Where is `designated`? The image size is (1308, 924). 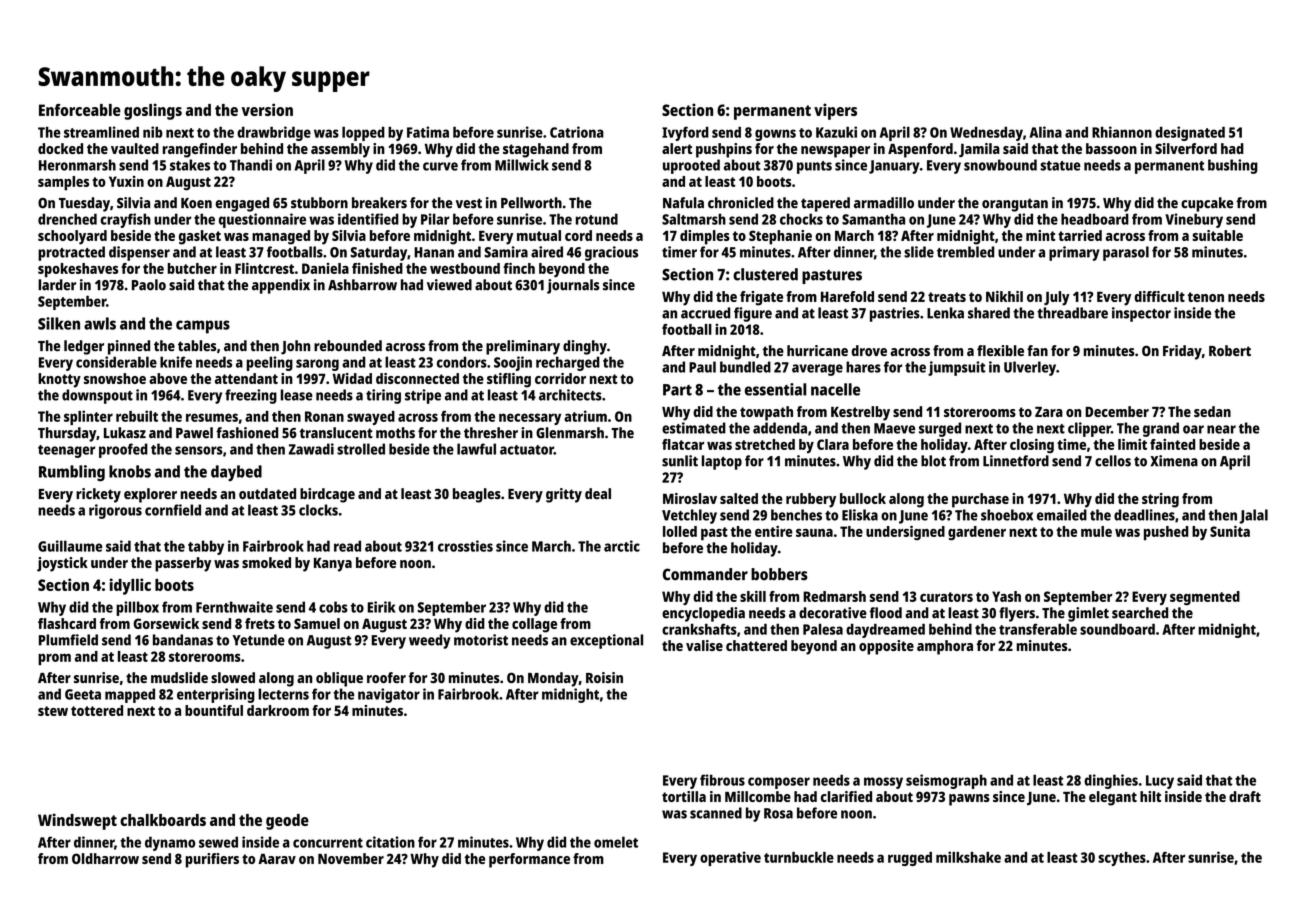 designated is located at coordinates (1190, 133).
